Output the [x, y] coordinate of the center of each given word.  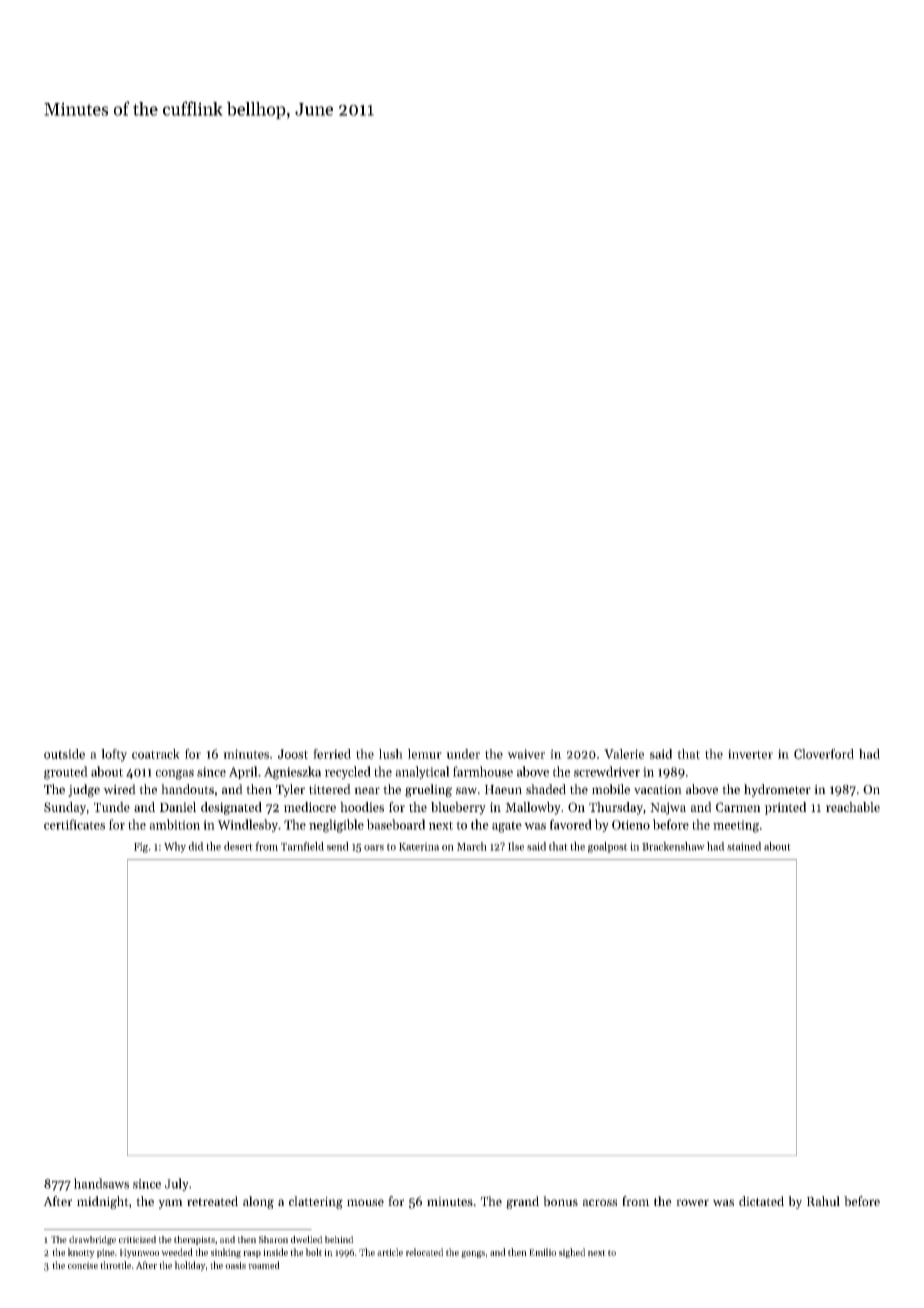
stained [744, 846]
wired [119, 789]
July [177, 1184]
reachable [853, 807]
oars [374, 848]
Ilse [516, 846]
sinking [226, 1253]
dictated [761, 1201]
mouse [365, 1202]
